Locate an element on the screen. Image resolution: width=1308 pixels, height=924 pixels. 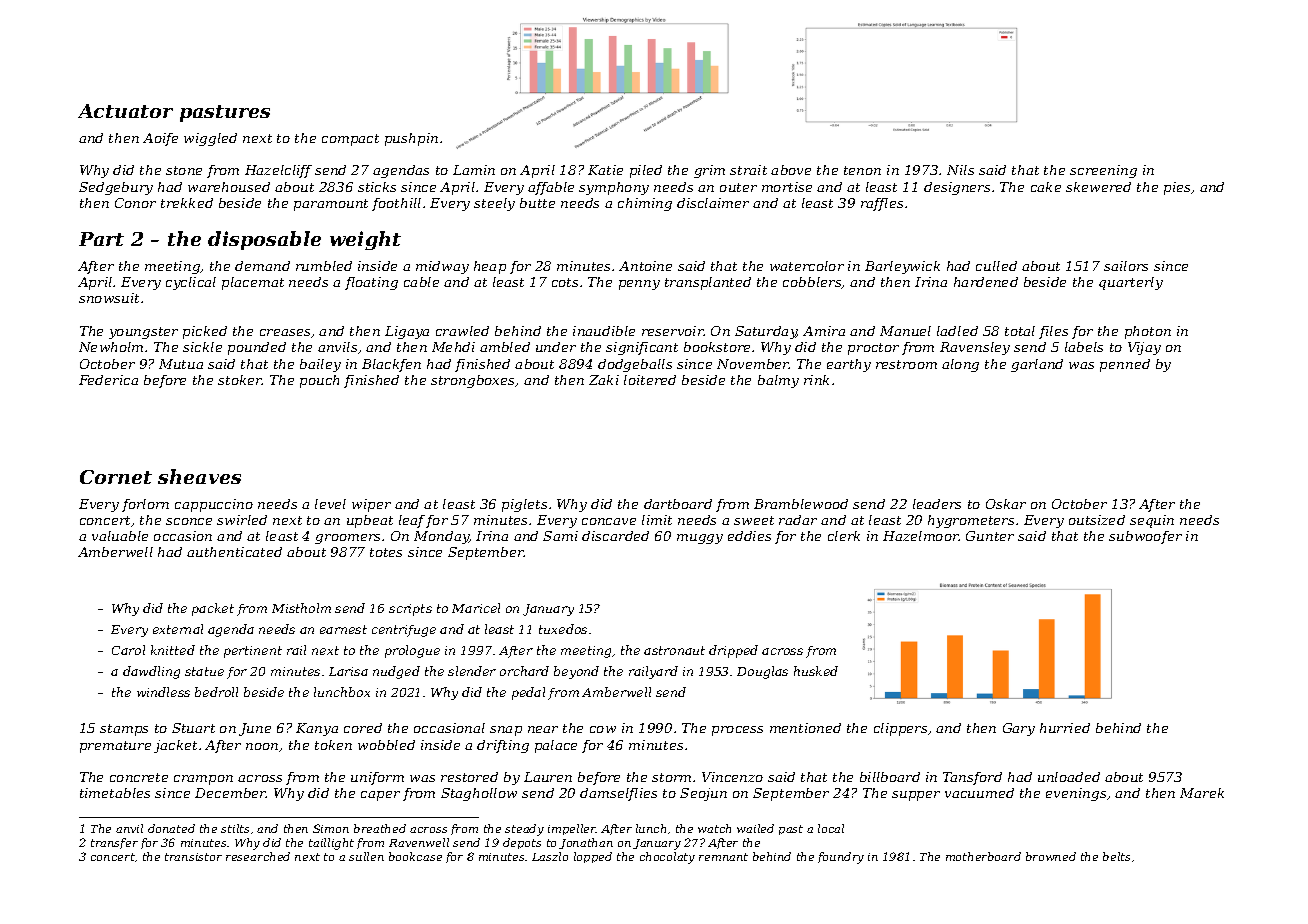
Actuator is located at coordinates (125, 111).
